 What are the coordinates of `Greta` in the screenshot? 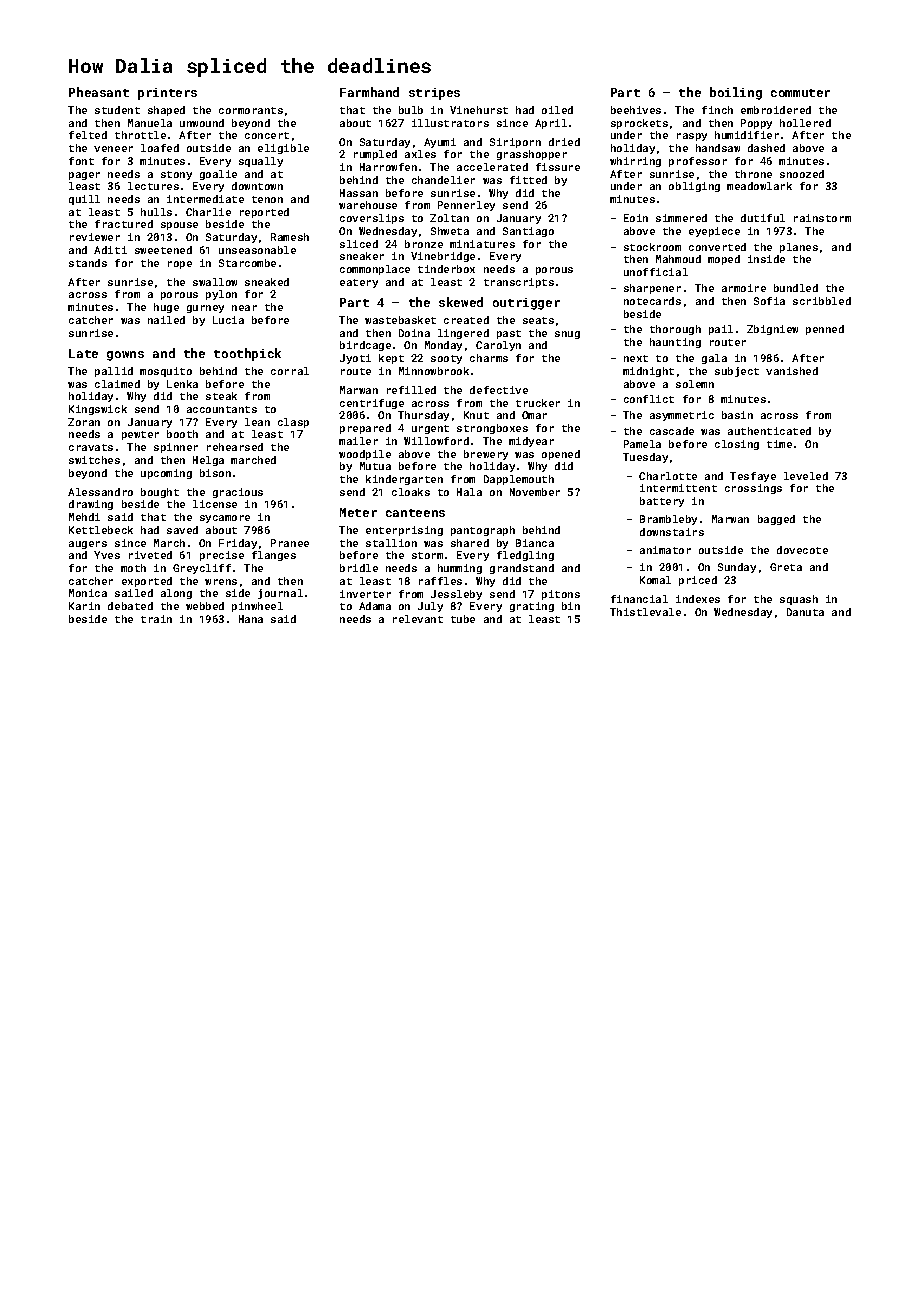 It's located at (786, 567).
